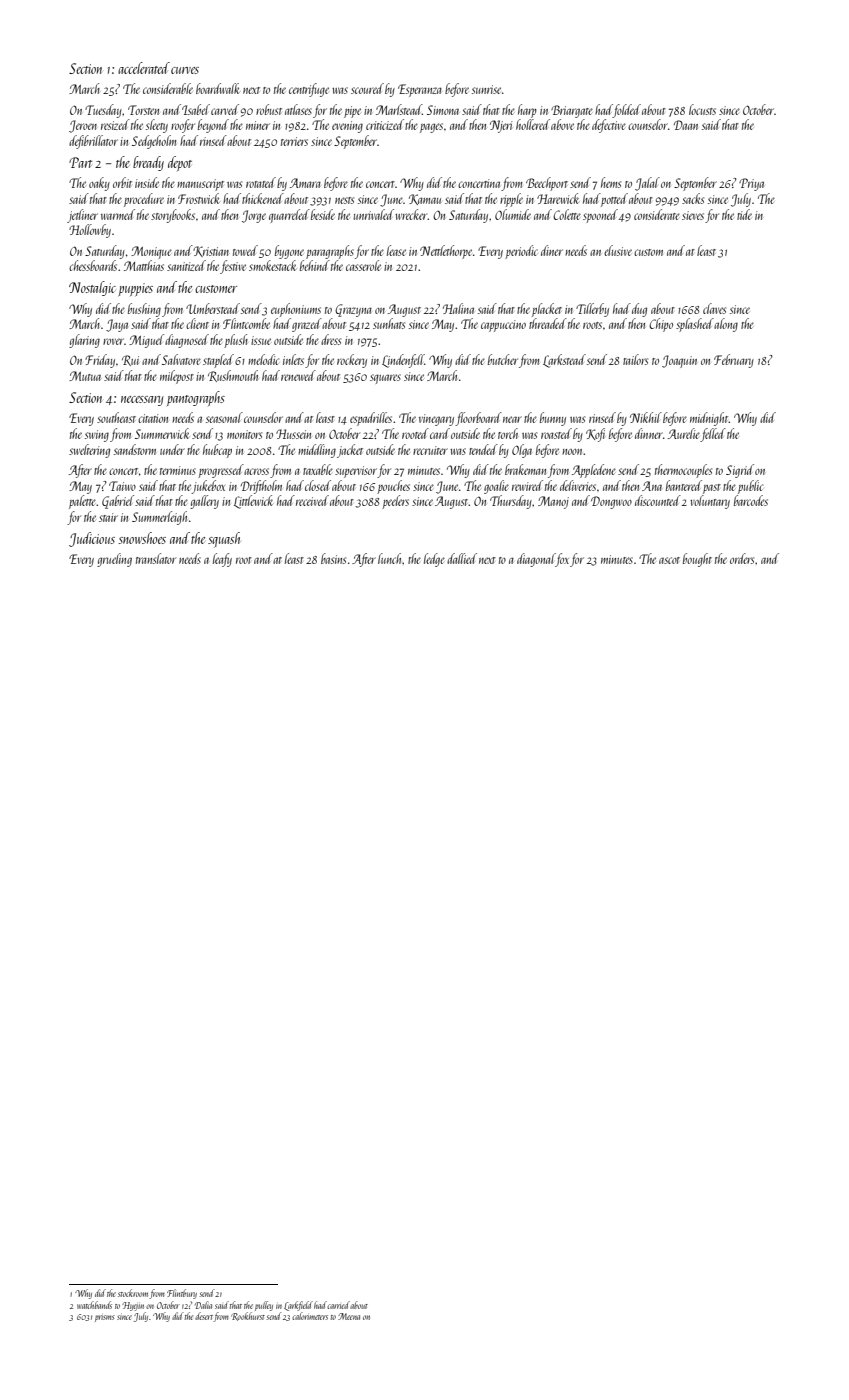  I want to click on carried, so click(339, 1305).
